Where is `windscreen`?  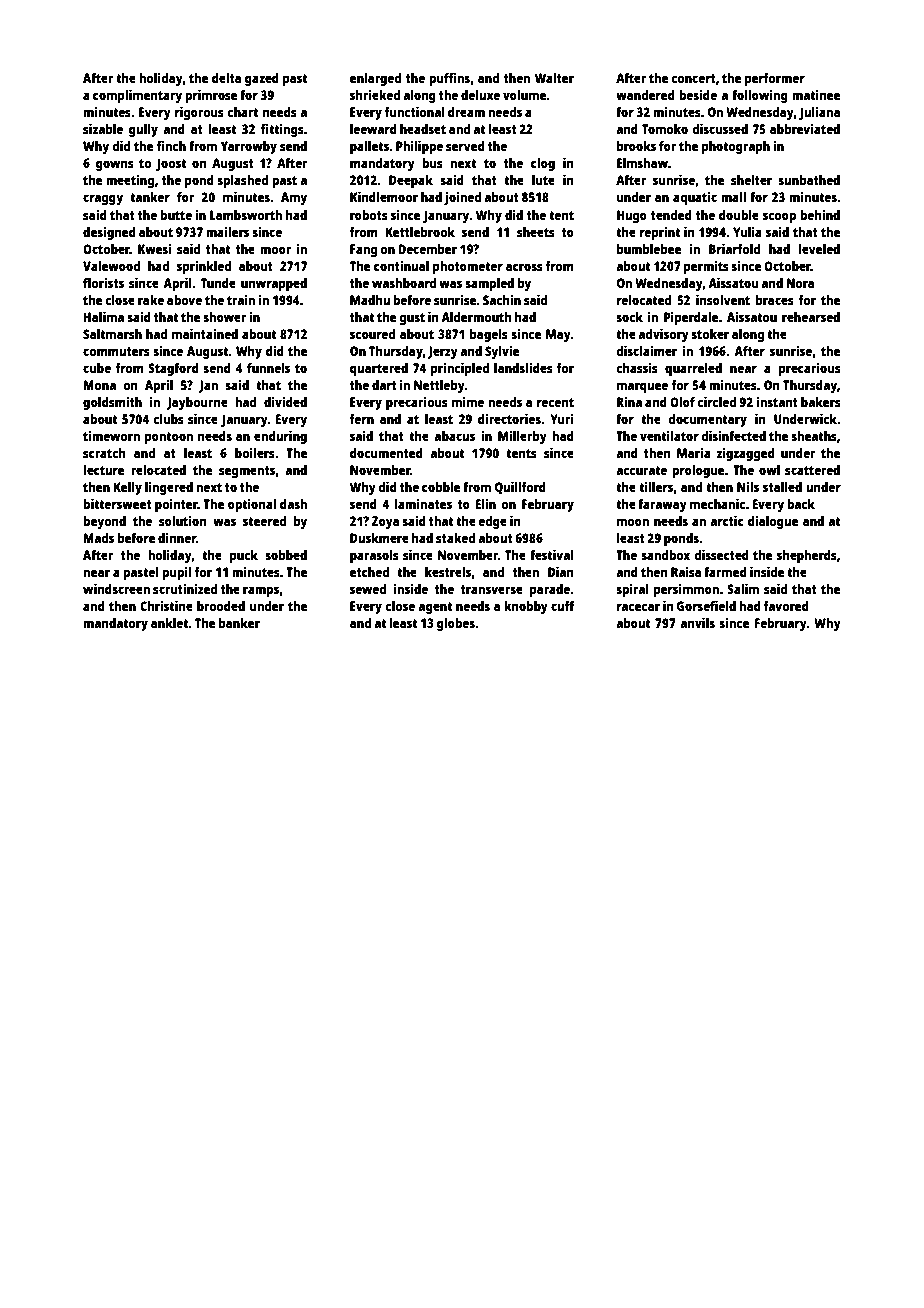 windscreen is located at coordinates (116, 588).
